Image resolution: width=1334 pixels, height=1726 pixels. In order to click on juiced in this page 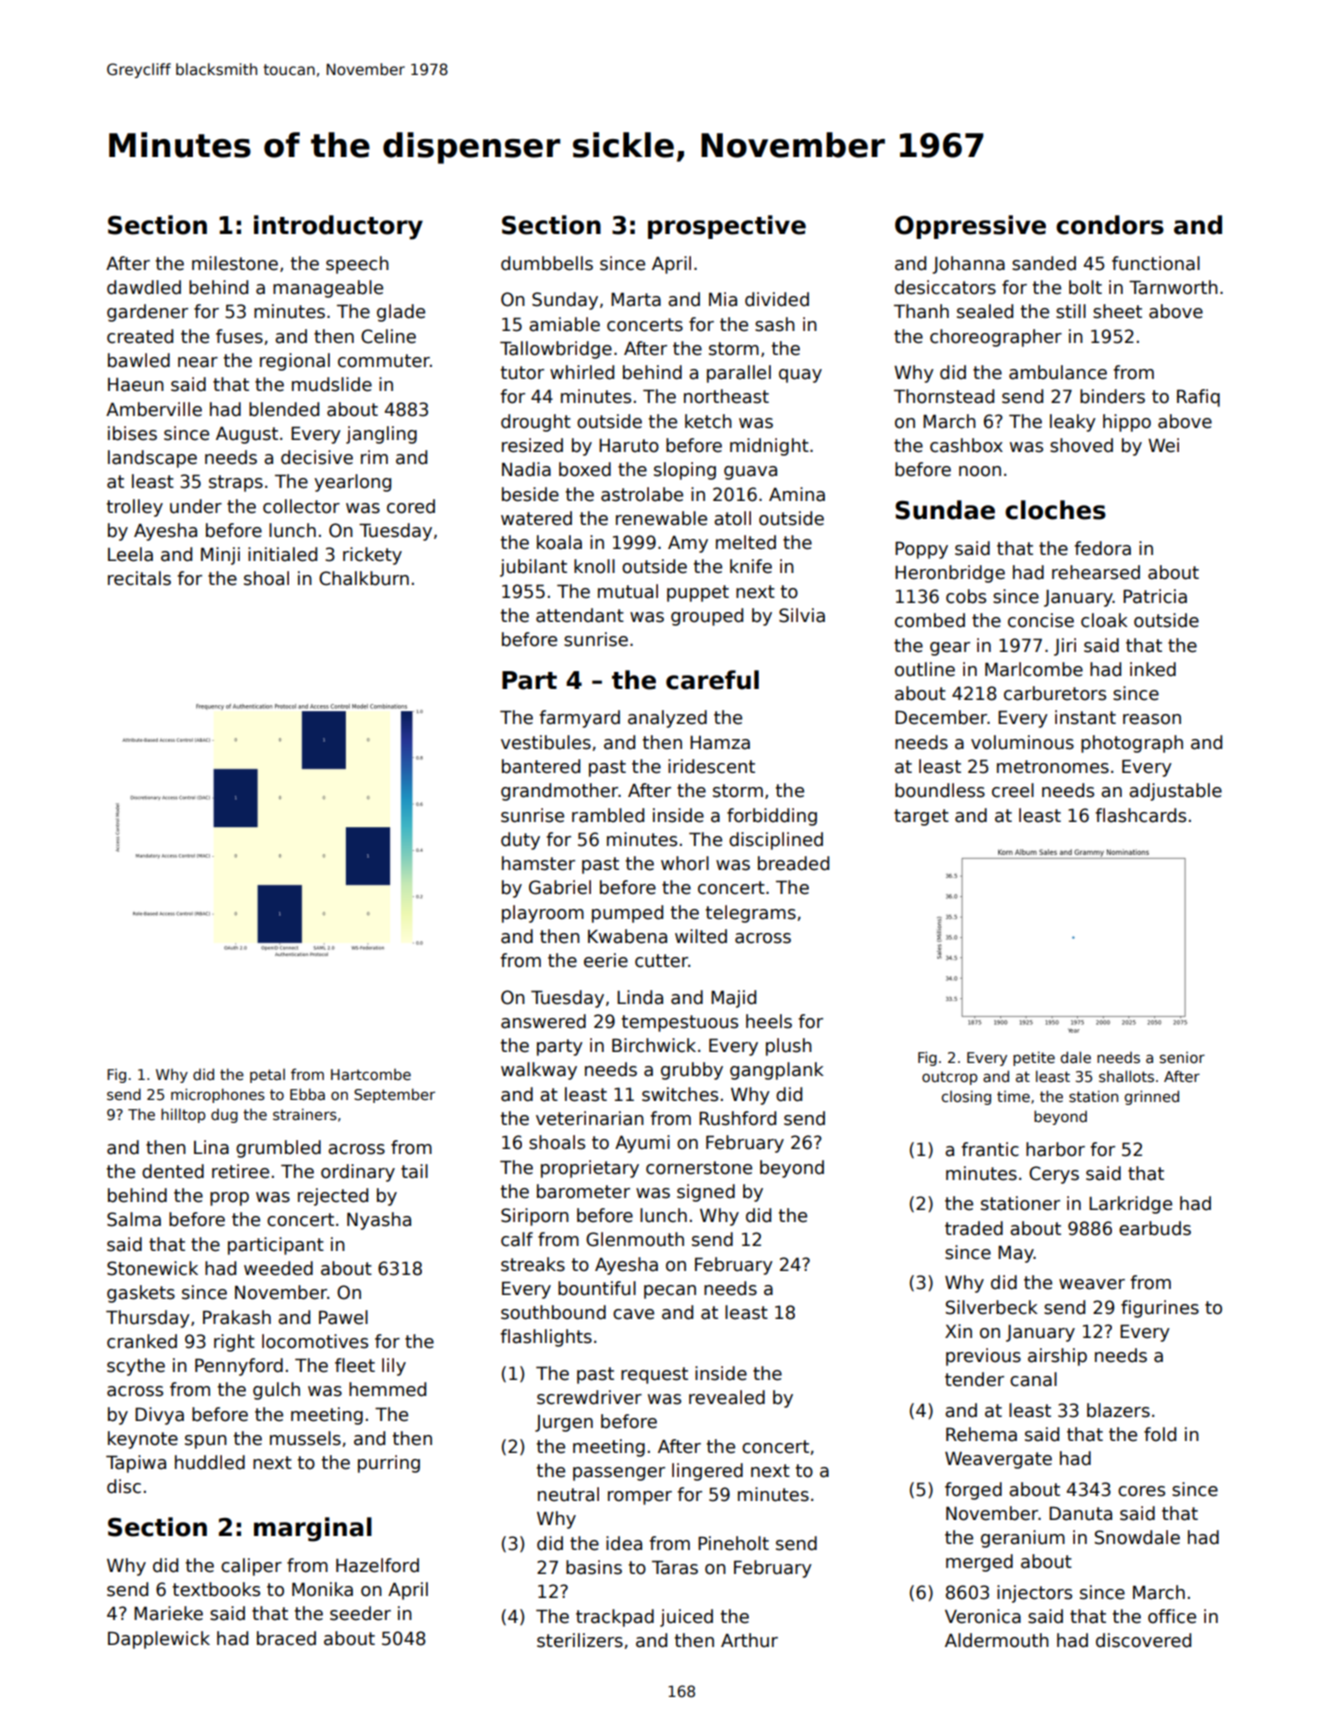, I will do `click(686, 1618)`.
